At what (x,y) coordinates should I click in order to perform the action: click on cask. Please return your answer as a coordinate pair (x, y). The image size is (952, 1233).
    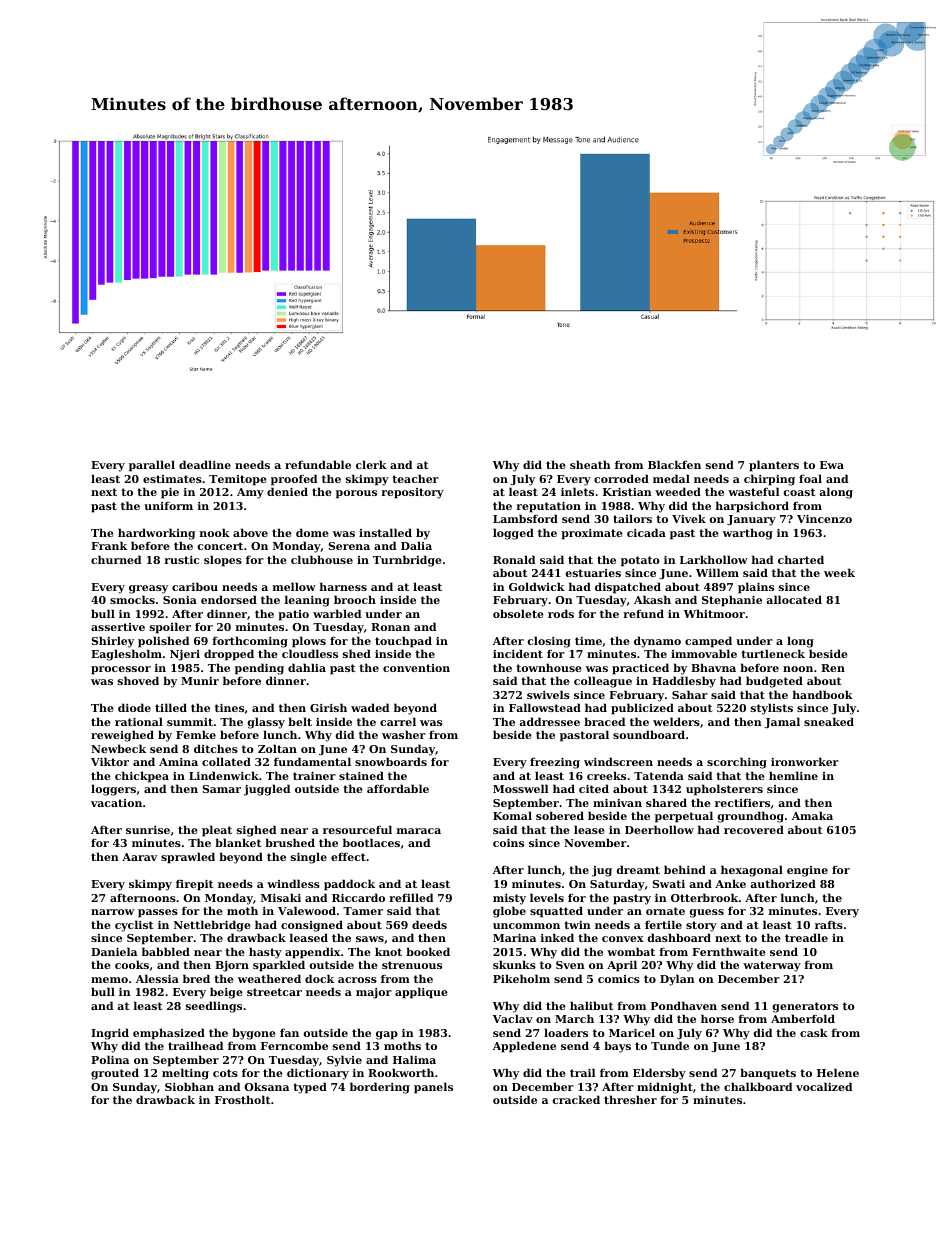
    Looking at the image, I should click on (814, 1032).
